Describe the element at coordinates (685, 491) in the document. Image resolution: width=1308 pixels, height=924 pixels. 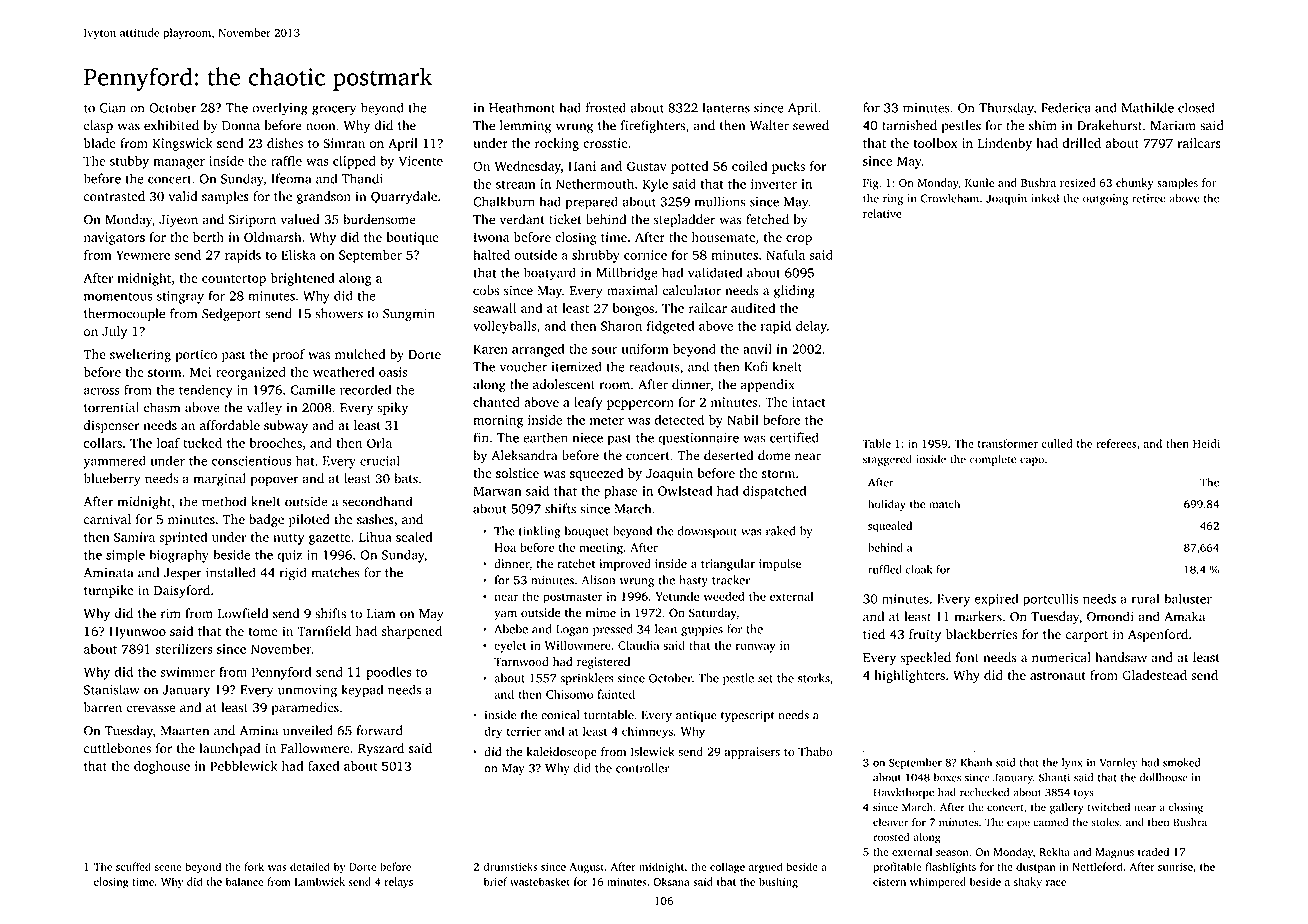
I see `Owlstead` at that location.
